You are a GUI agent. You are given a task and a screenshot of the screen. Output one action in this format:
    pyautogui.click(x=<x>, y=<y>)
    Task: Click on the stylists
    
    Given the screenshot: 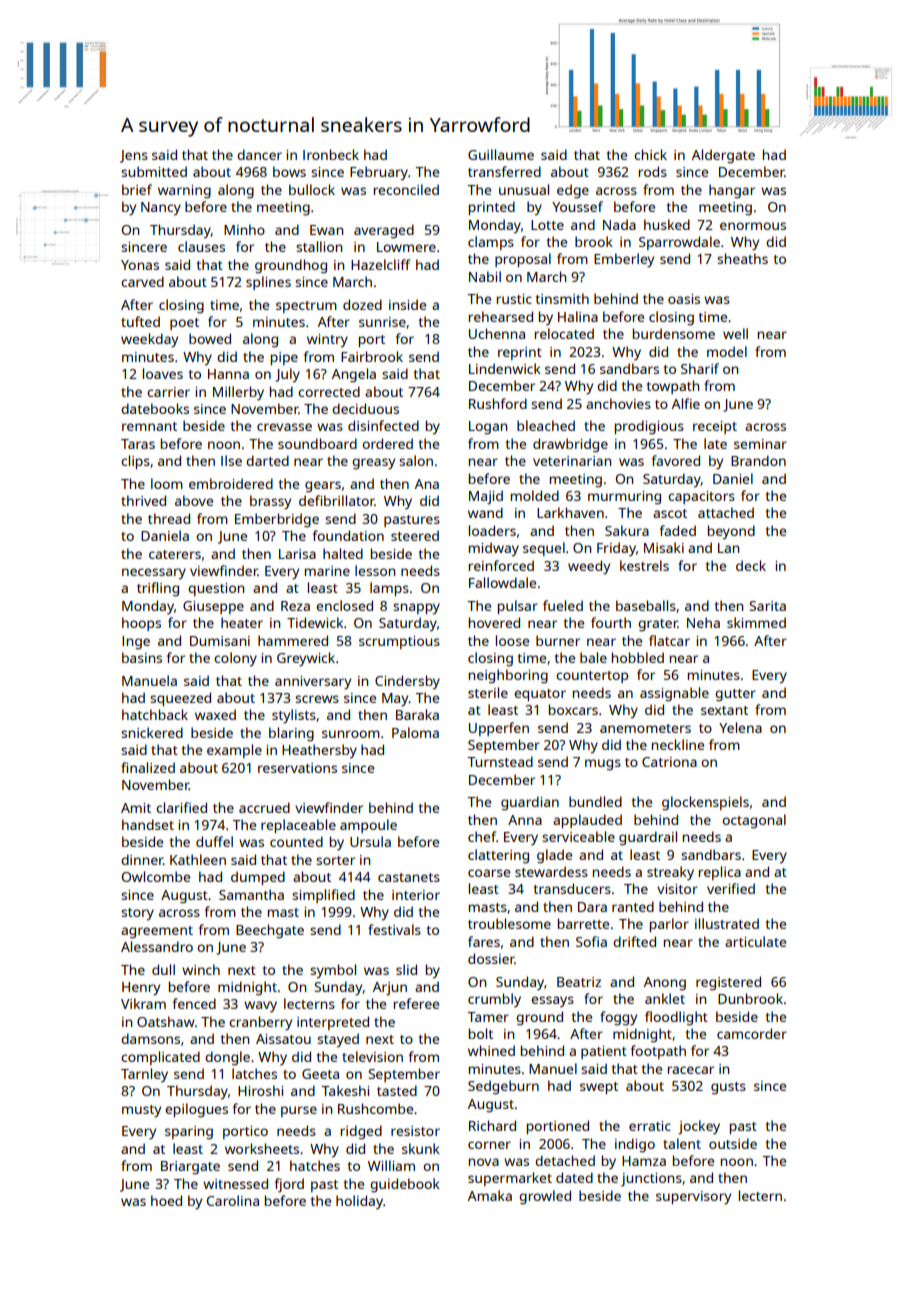 What is the action you would take?
    pyautogui.click(x=294, y=716)
